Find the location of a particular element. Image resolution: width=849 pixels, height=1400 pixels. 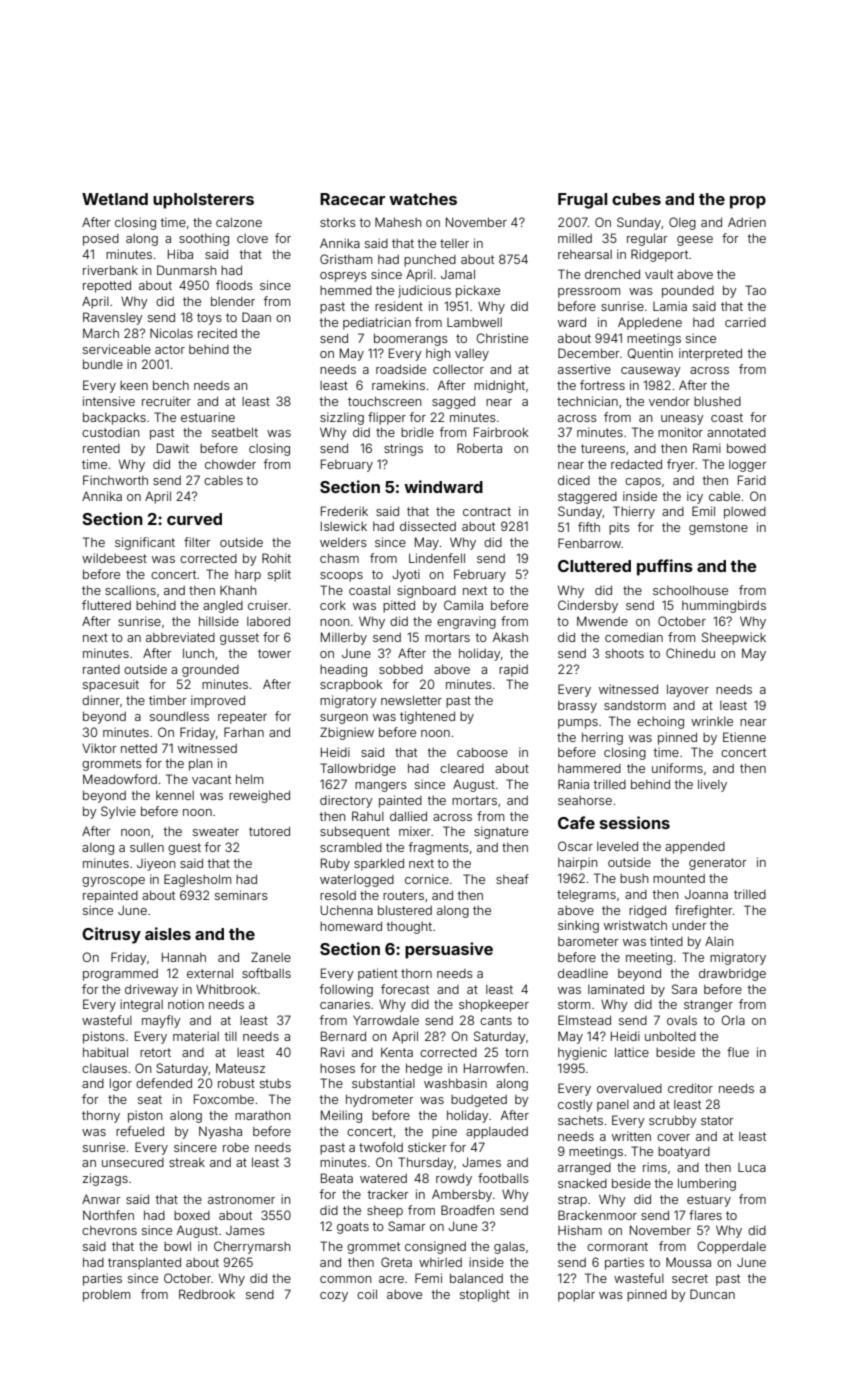

punched is located at coordinates (430, 261).
